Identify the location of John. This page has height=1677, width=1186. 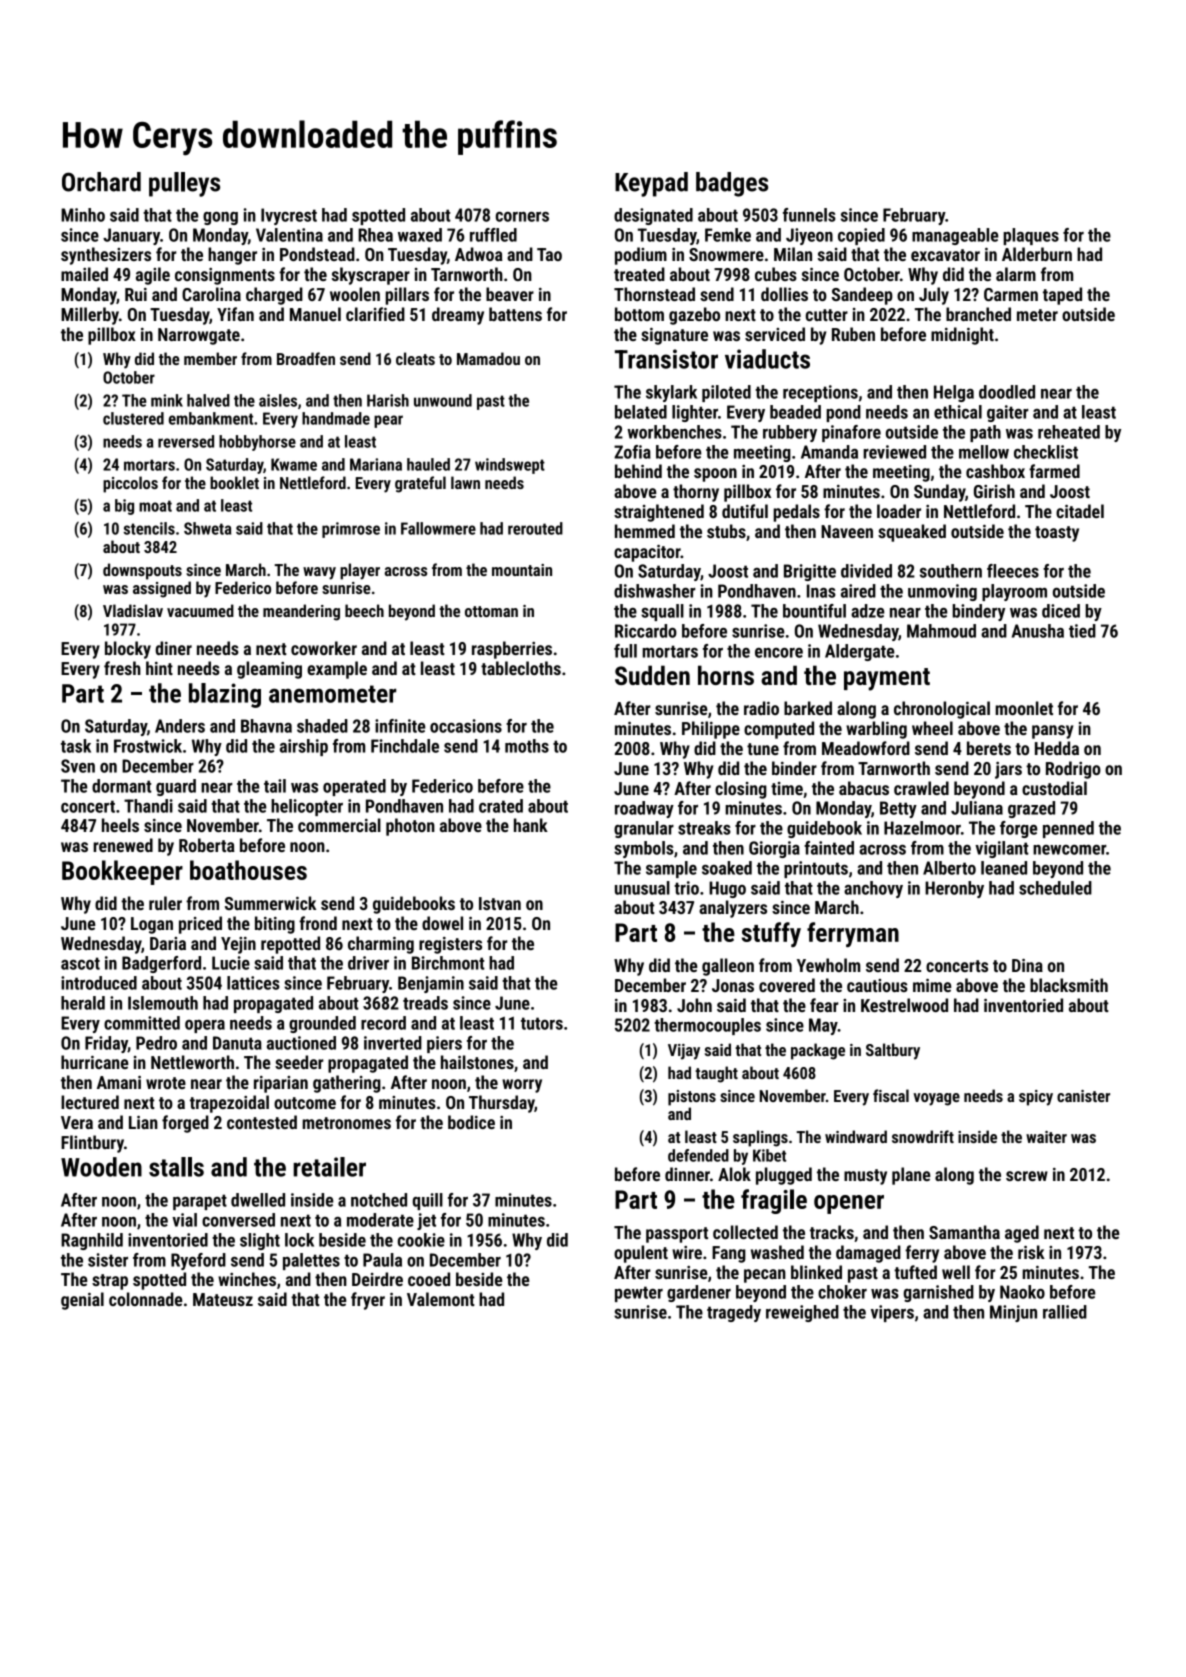
(694, 1005).
